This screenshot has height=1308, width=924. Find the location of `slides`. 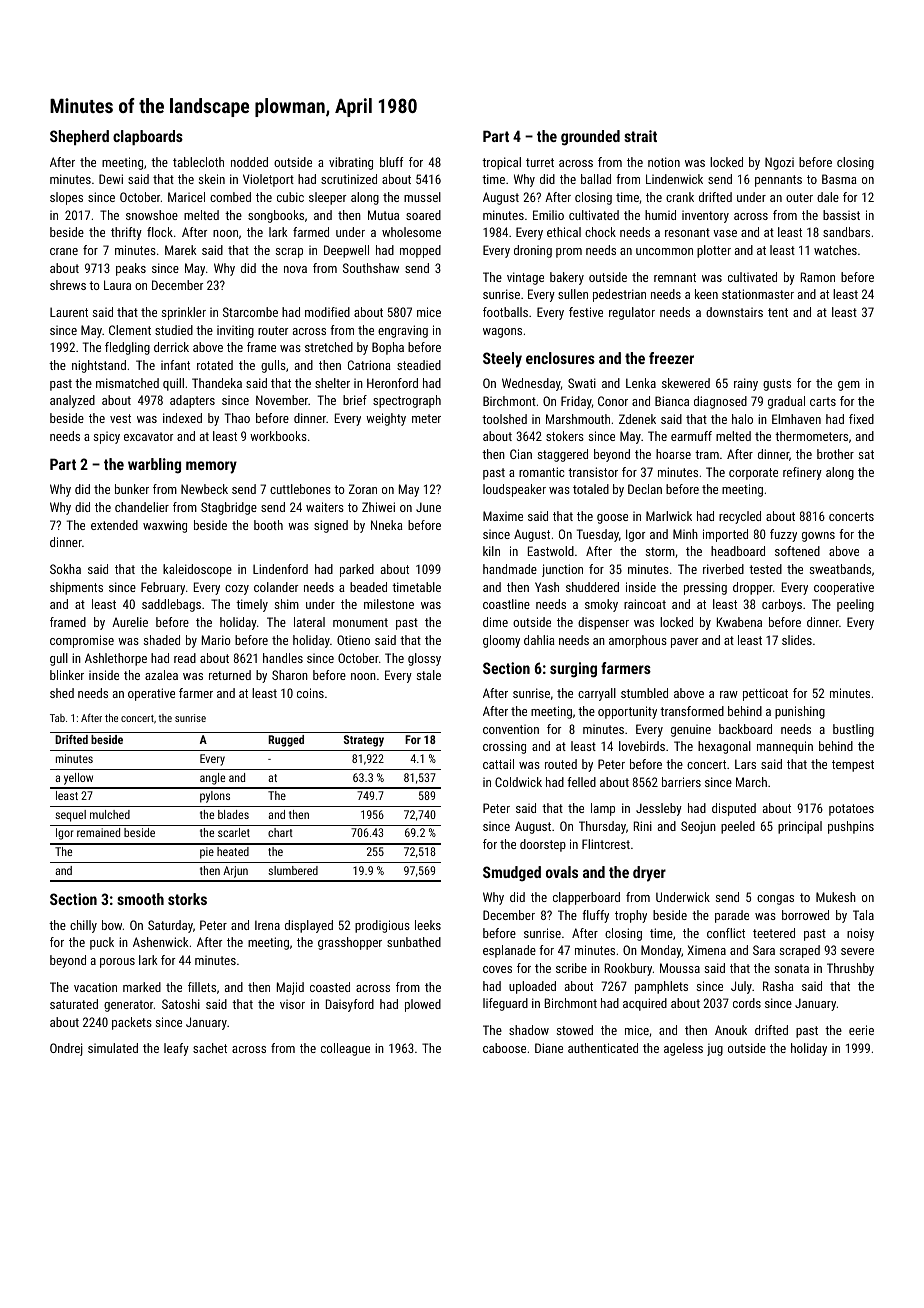

slides is located at coordinates (797, 640).
